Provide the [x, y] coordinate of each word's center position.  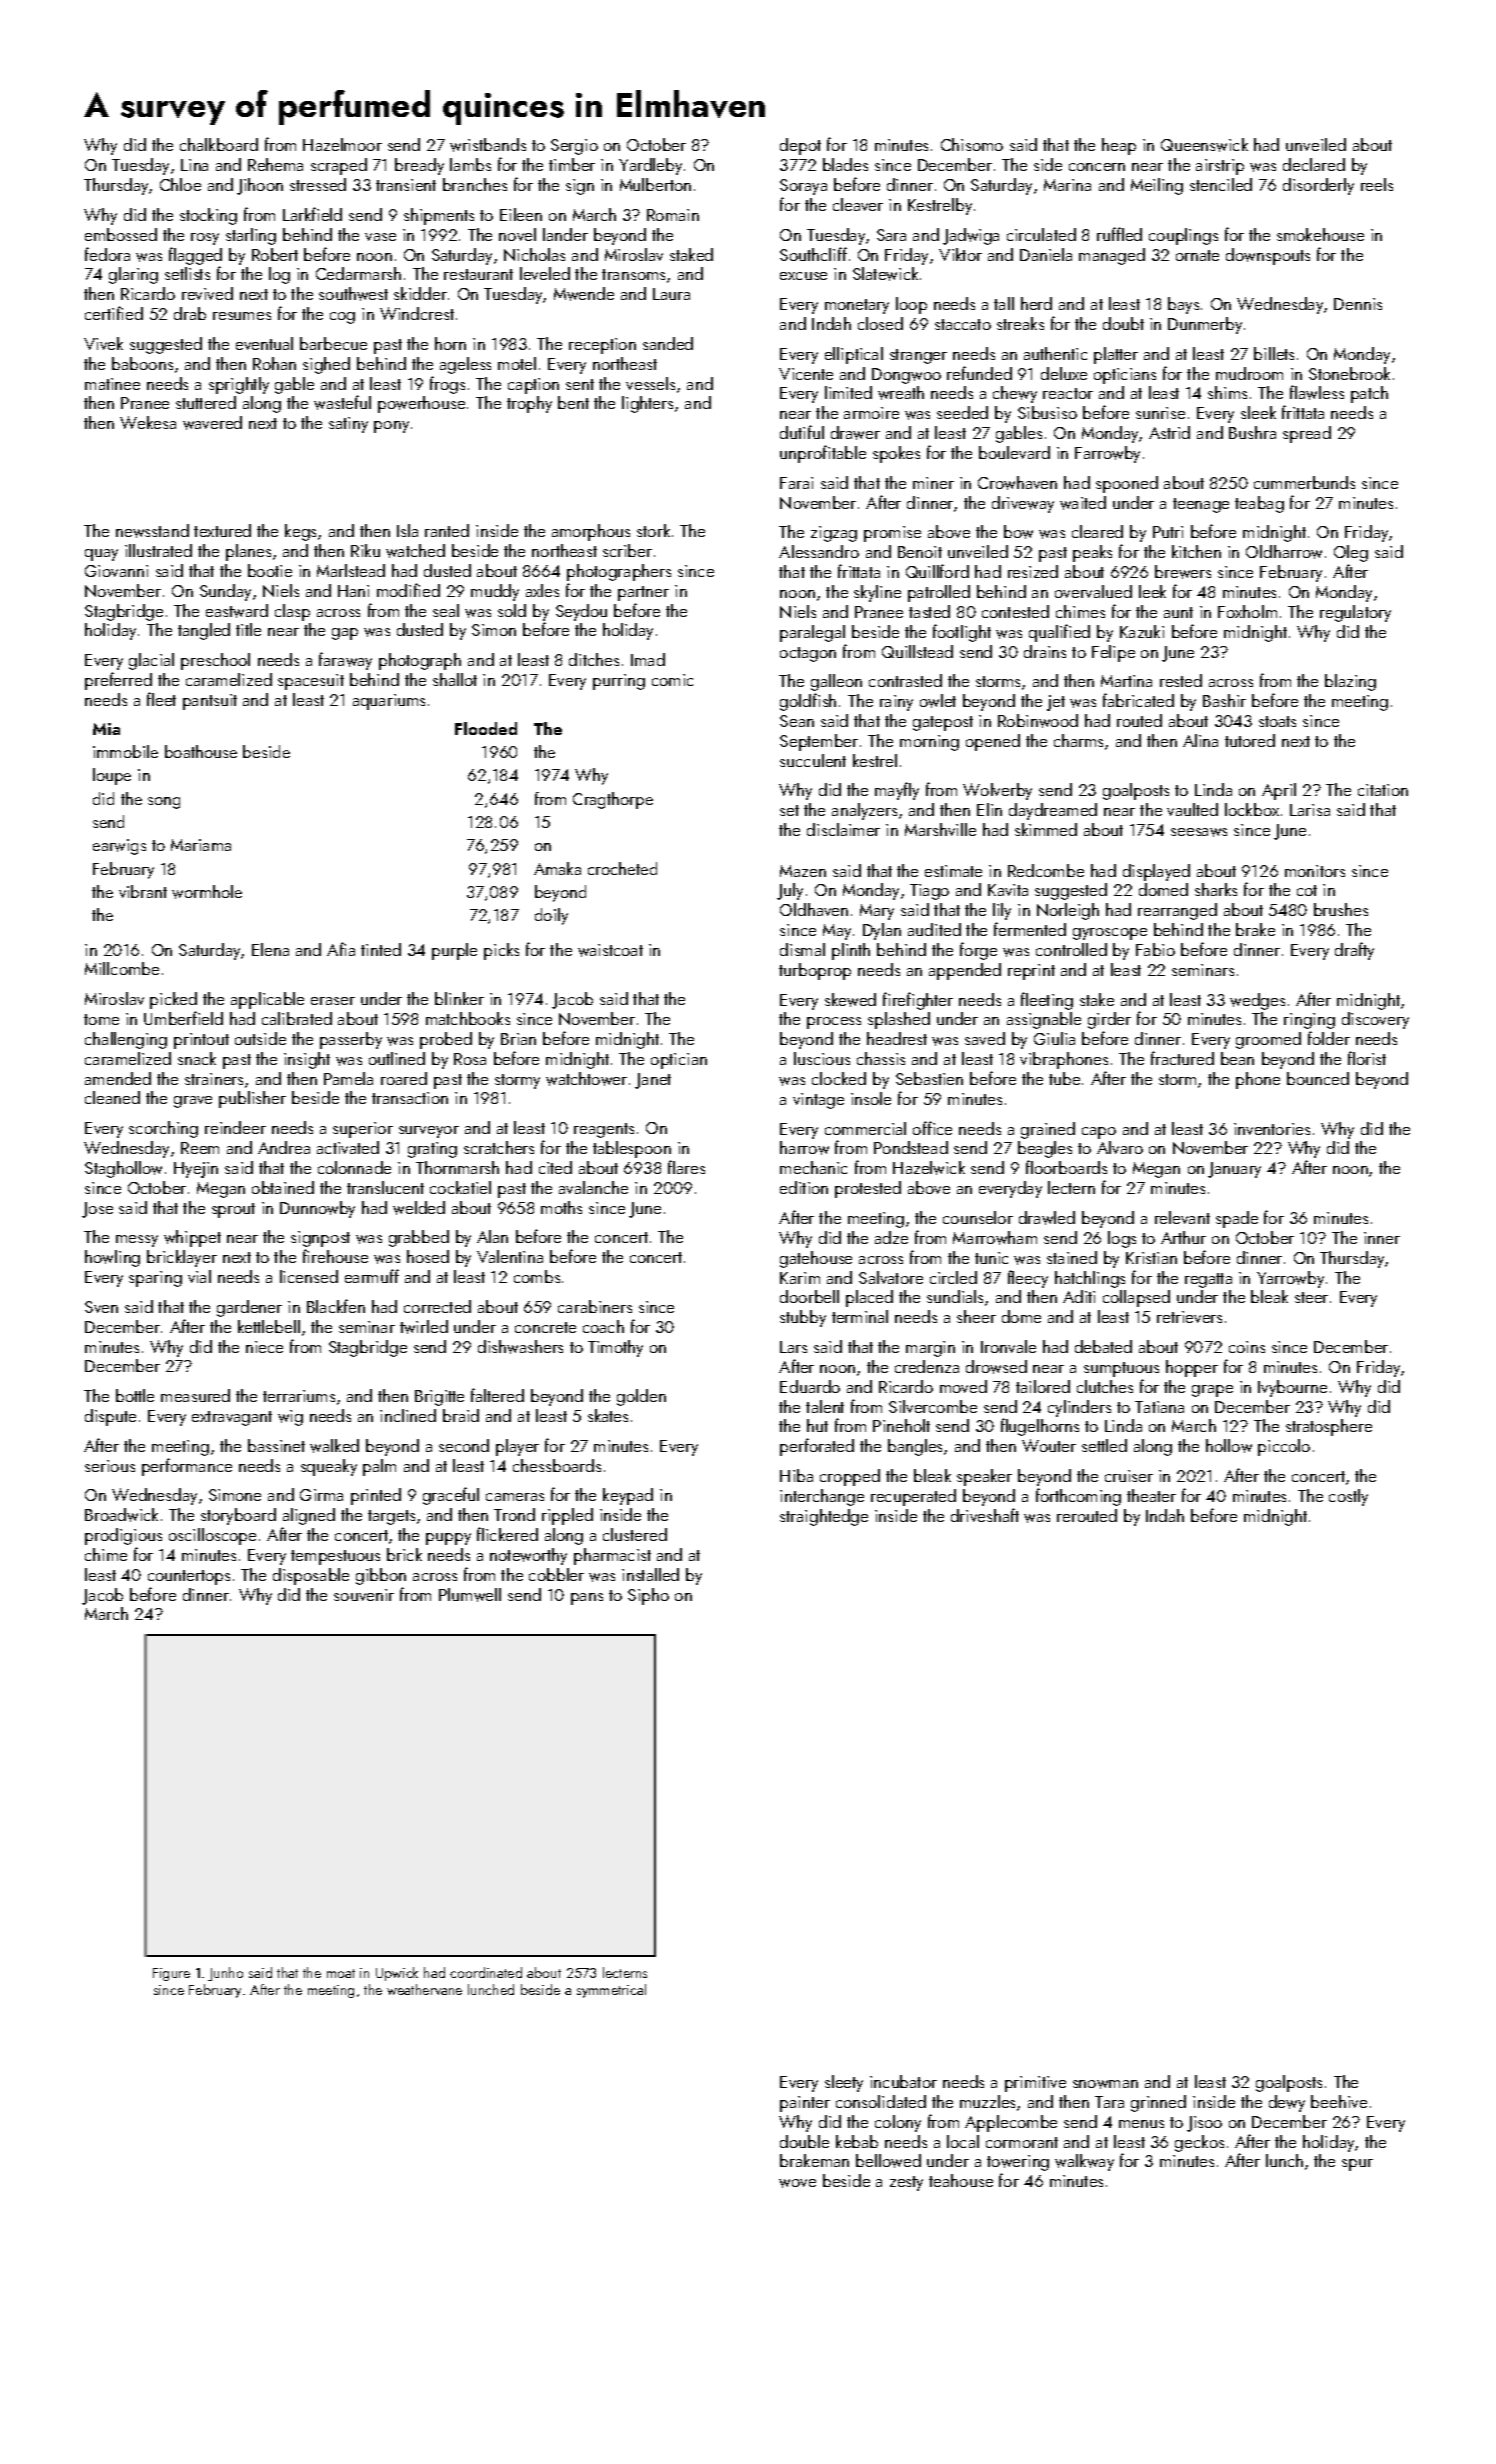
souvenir [364, 1595]
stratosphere [1329, 1427]
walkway [1084, 2162]
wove [797, 2183]
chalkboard [219, 144]
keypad [628, 1496]
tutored [1250, 740]
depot [800, 146]
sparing [155, 1279]
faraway [345, 661]
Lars [793, 1347]
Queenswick [1204, 145]
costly [1348, 1497]
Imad [648, 659]
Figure [171, 1974]
